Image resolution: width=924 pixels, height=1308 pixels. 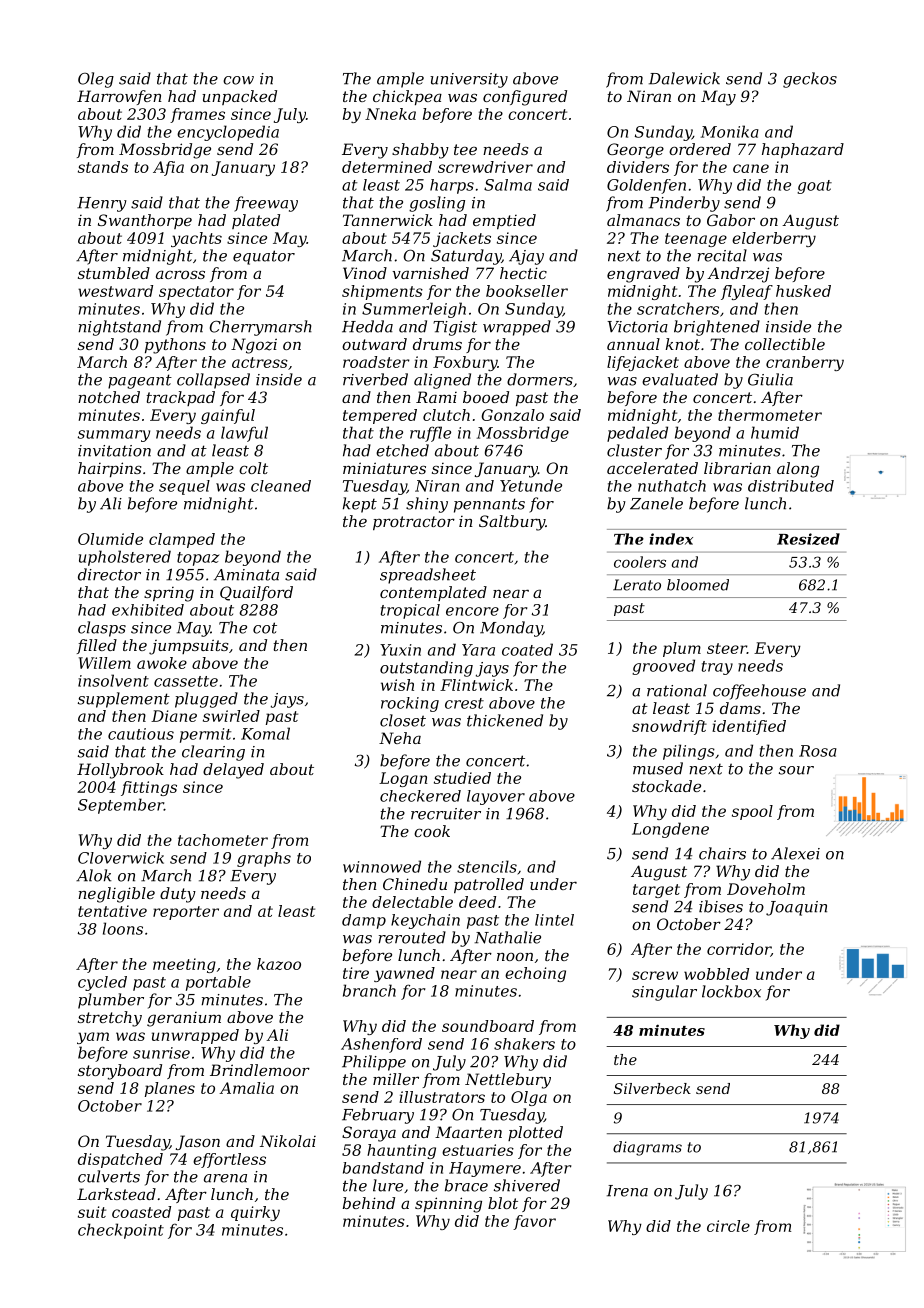 I want to click on engraved, so click(x=643, y=275).
